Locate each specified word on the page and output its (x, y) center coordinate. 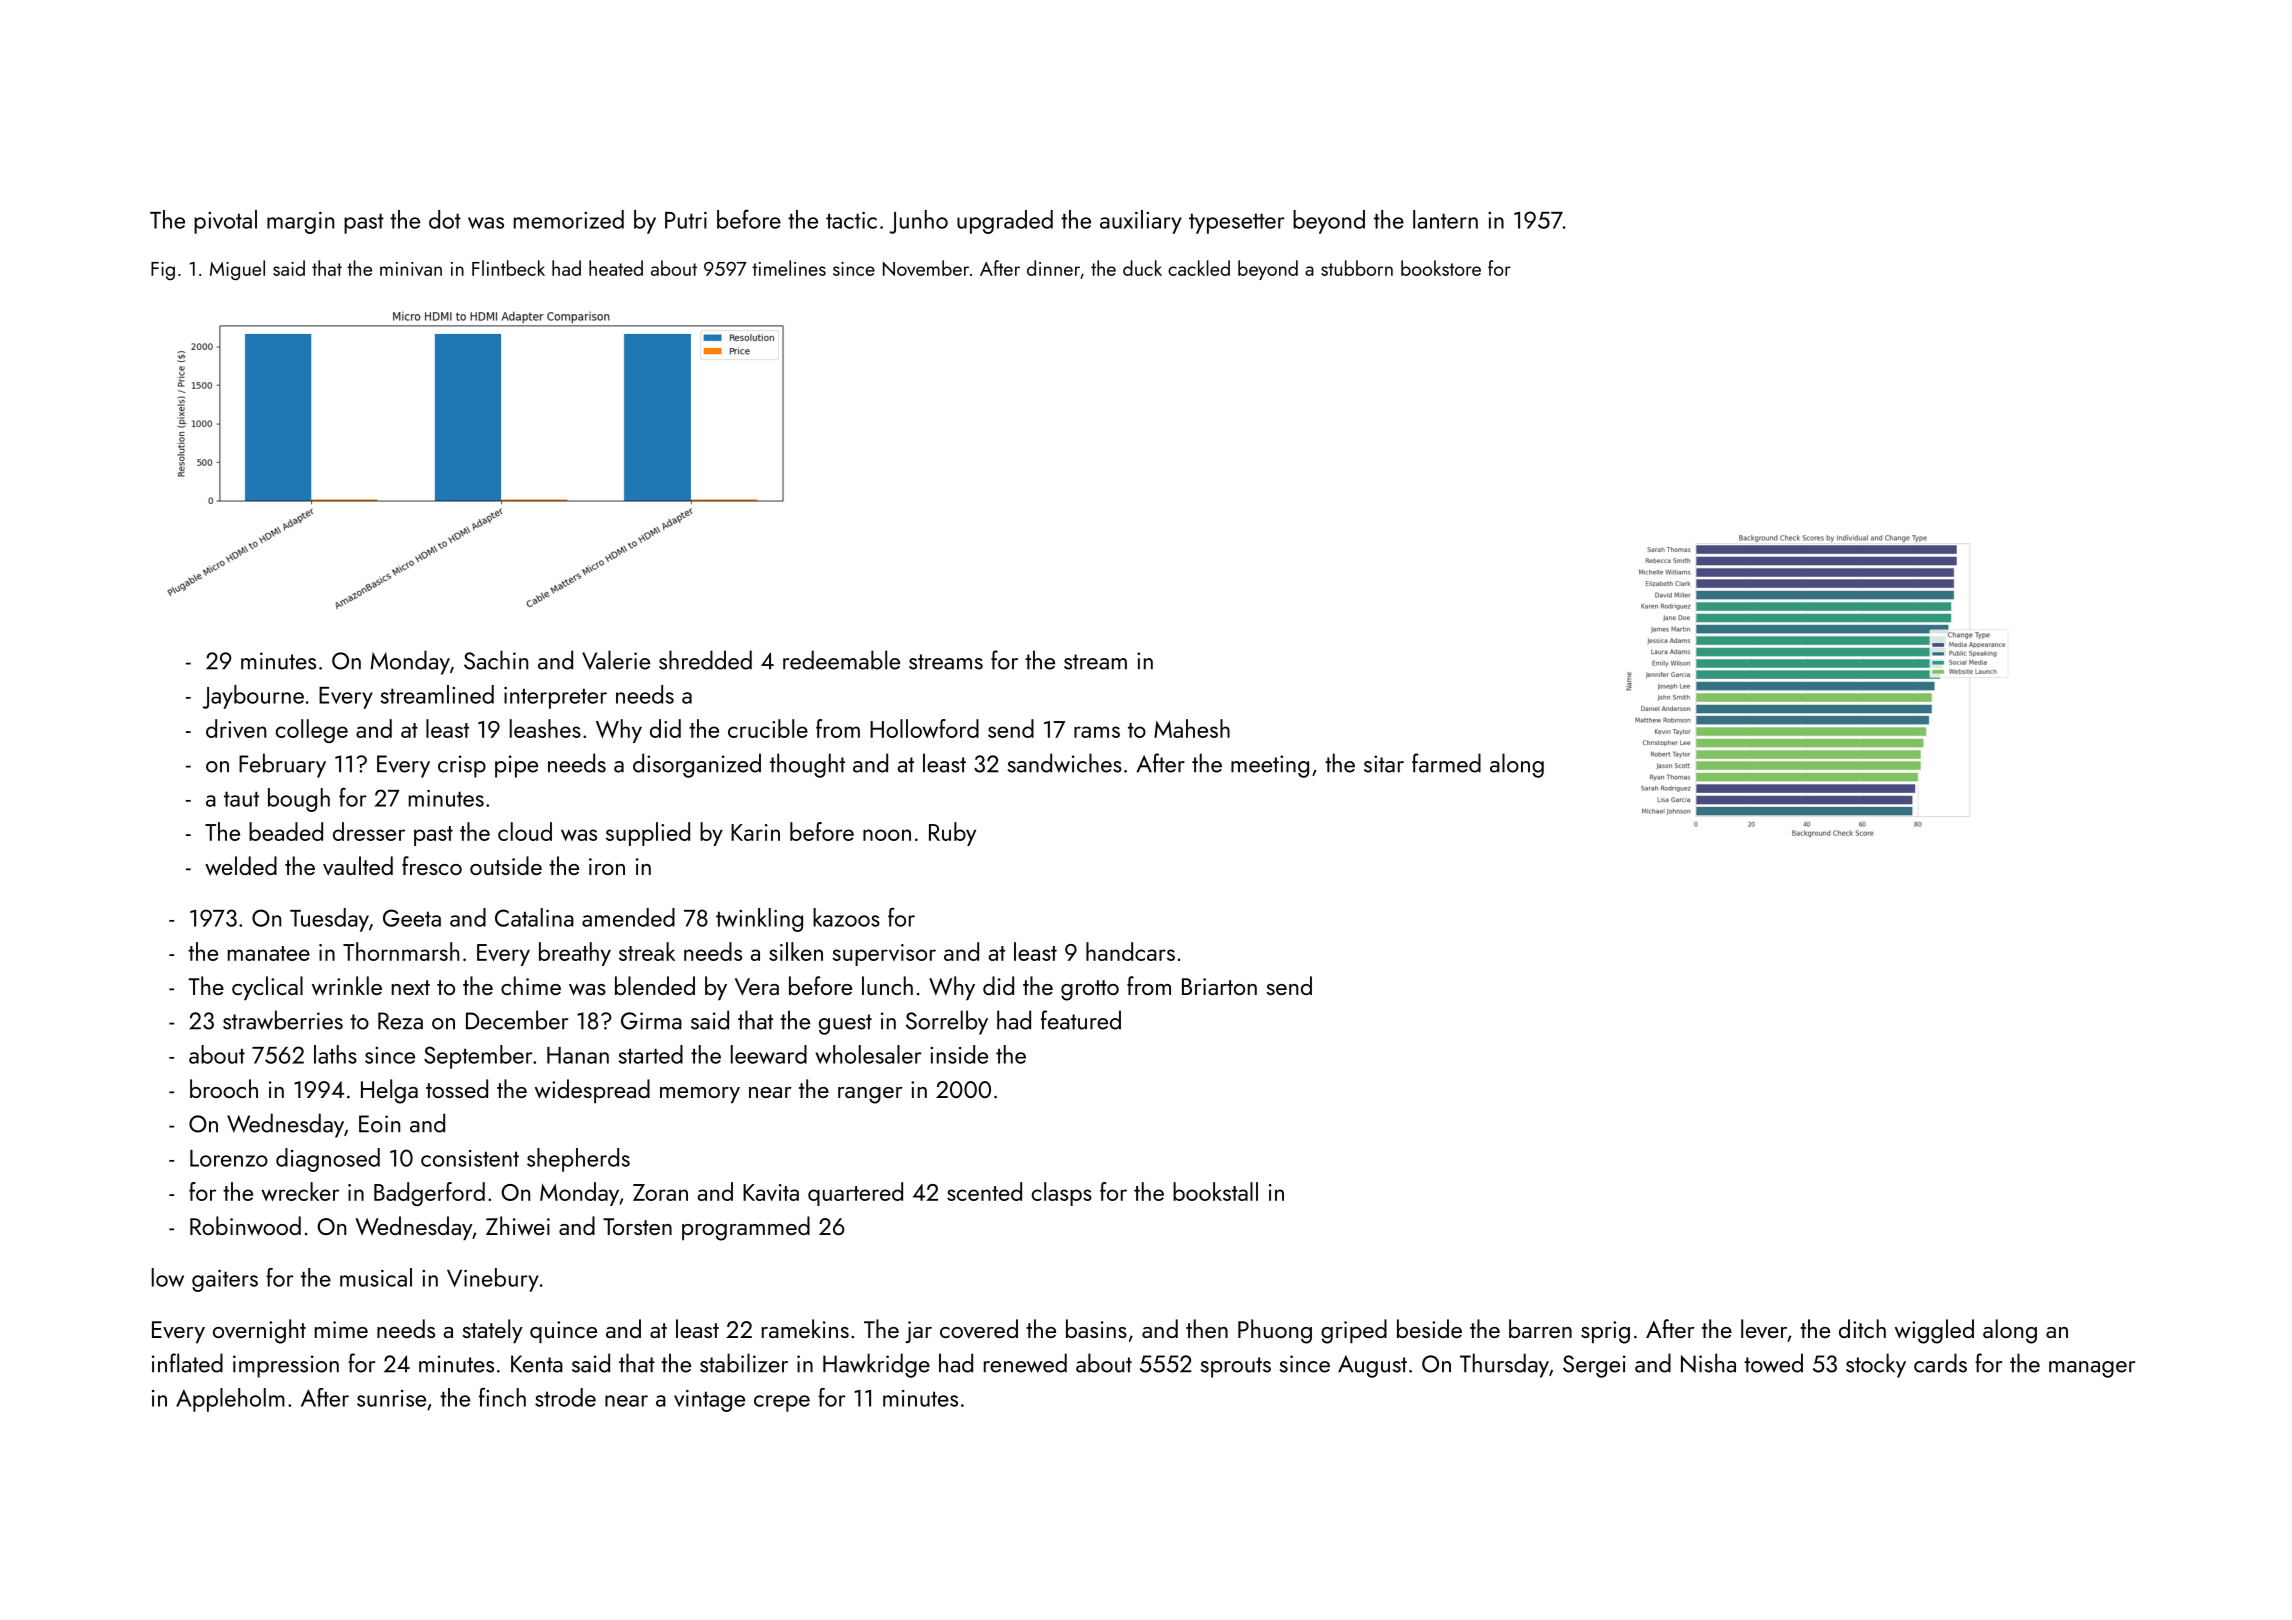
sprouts (1236, 1367)
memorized (569, 219)
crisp (462, 766)
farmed (1446, 763)
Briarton (1219, 986)
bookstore (1441, 268)
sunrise (391, 1398)
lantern (1445, 219)
